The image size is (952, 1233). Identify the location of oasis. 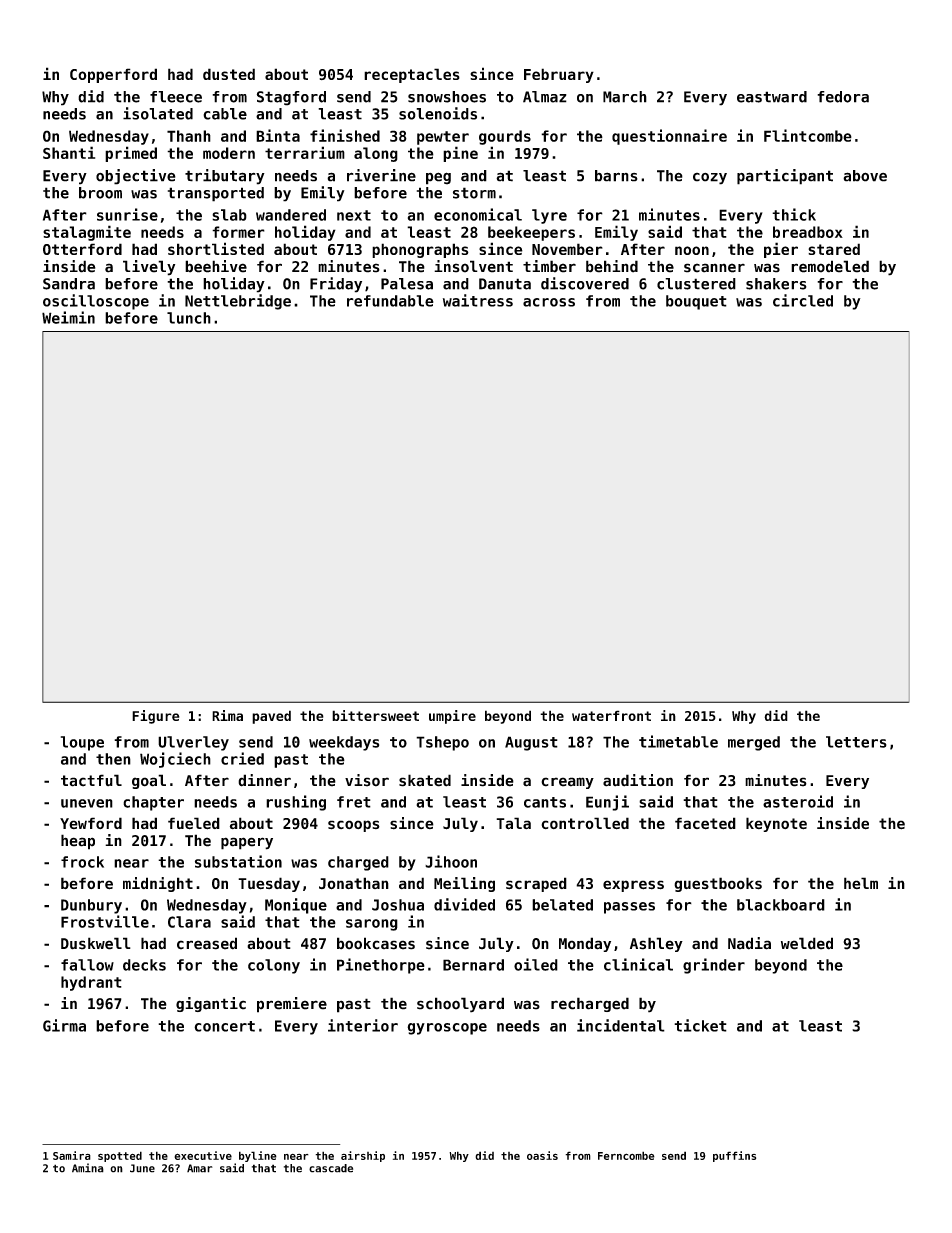
(542, 1155).
